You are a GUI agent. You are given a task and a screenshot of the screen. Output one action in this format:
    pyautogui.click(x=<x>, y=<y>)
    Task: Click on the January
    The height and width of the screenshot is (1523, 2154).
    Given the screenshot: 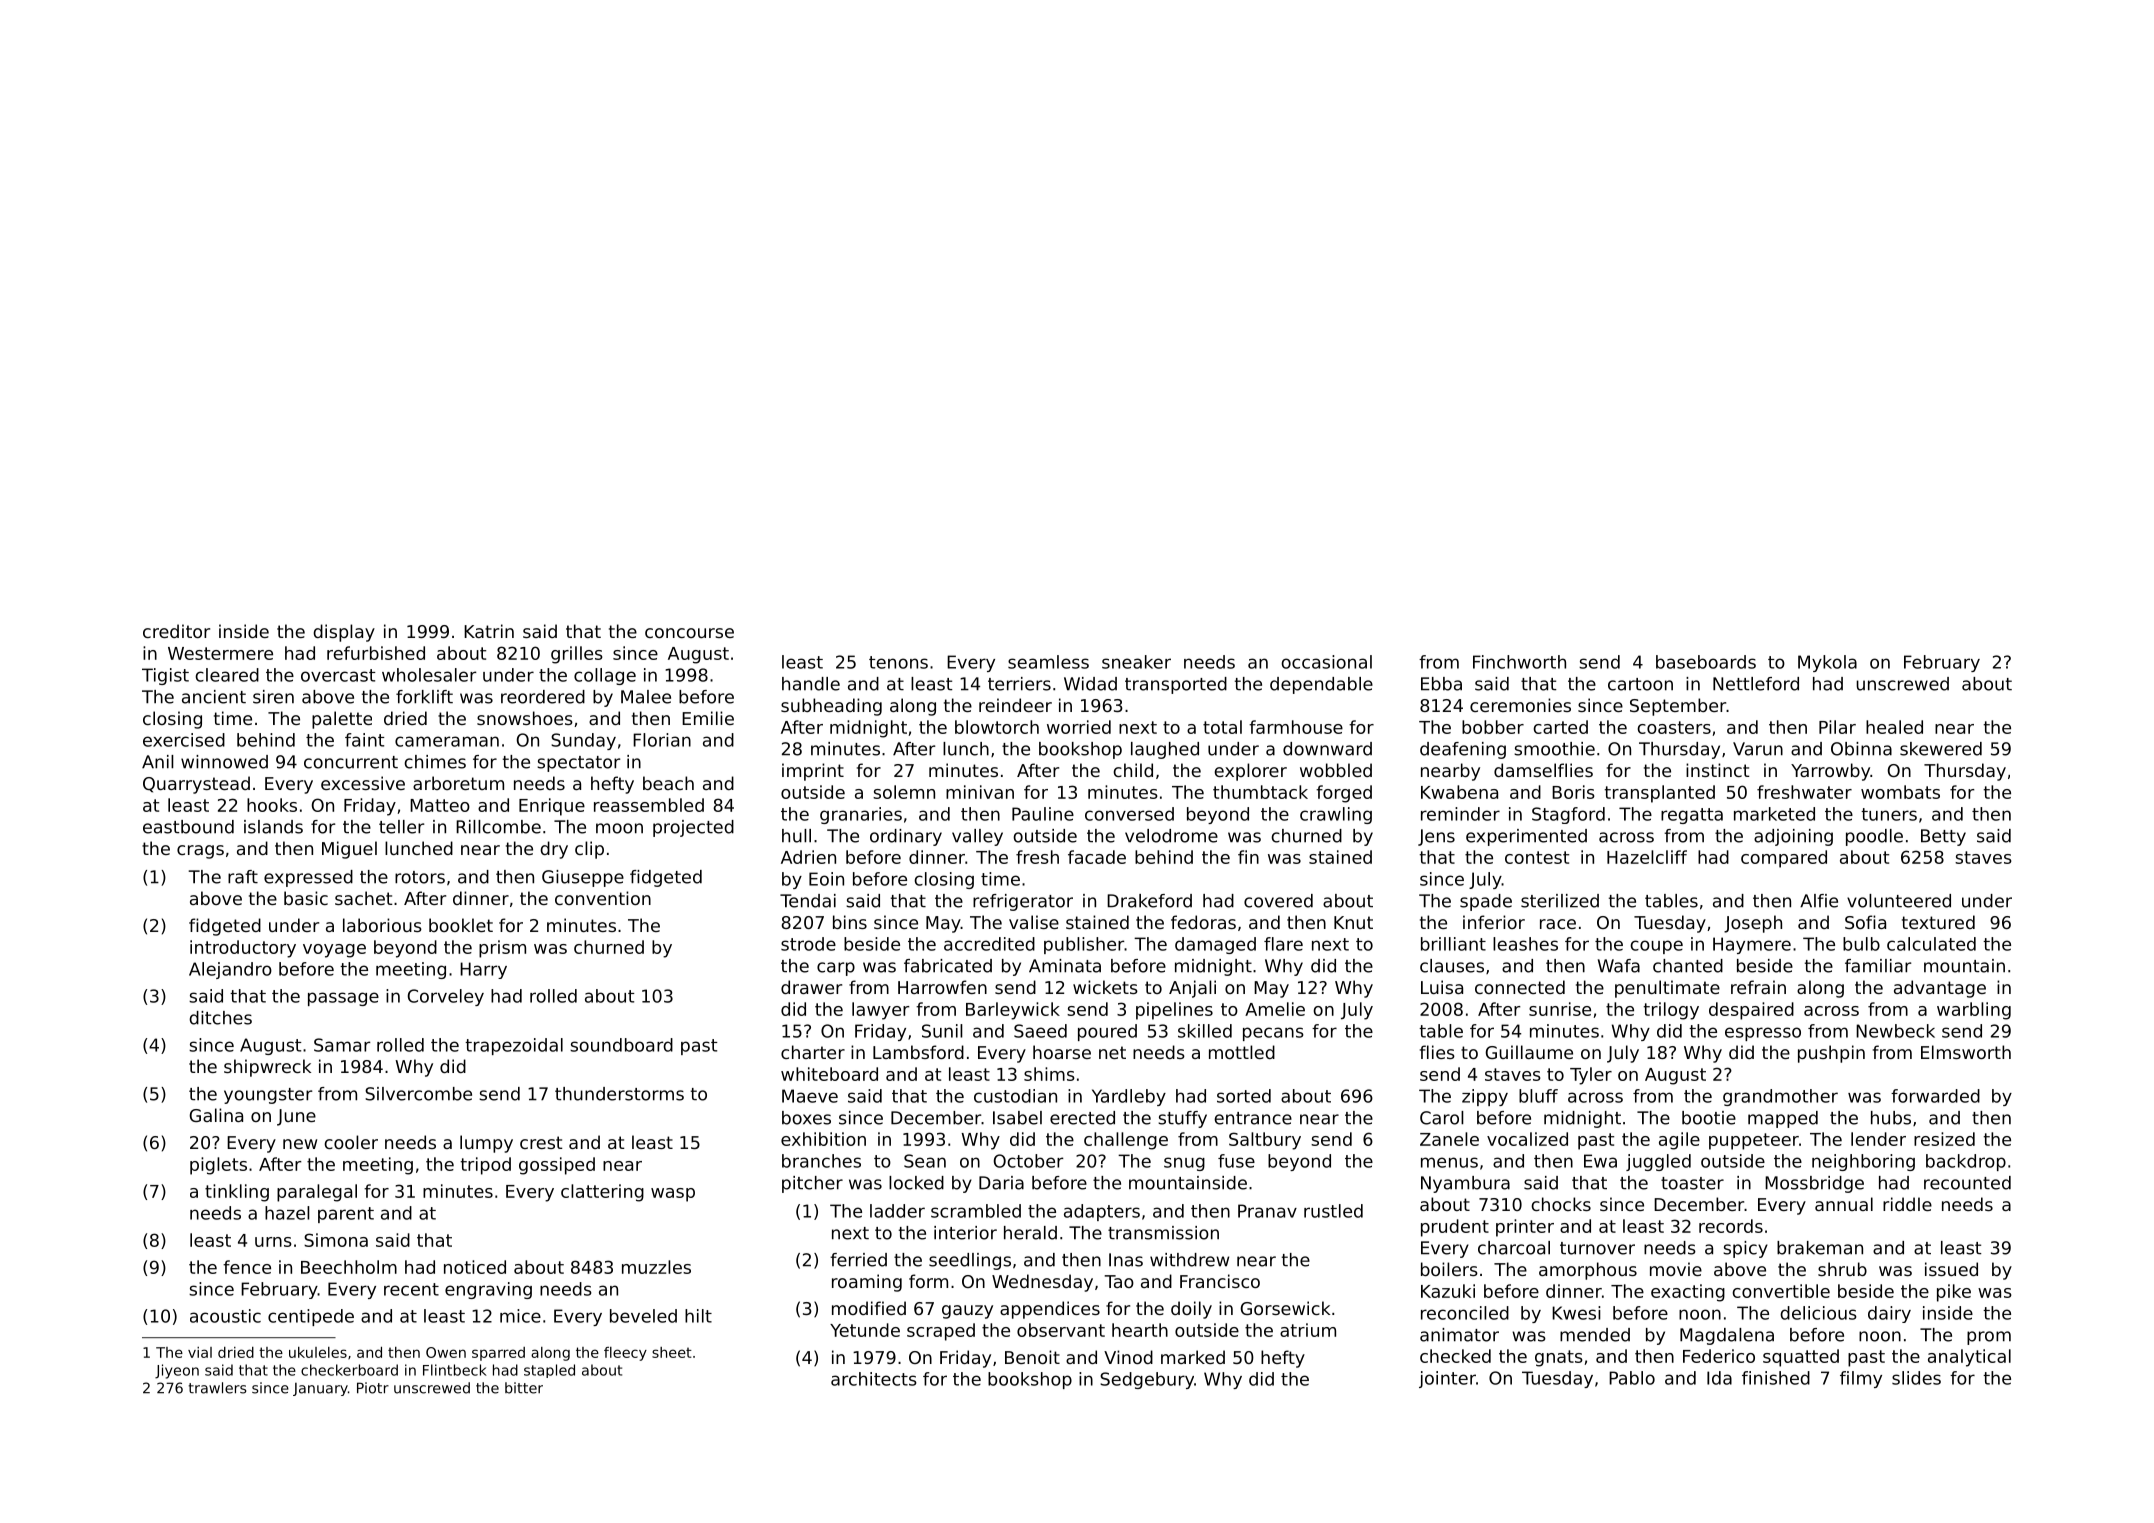 What is the action you would take?
    pyautogui.click(x=320, y=1389)
